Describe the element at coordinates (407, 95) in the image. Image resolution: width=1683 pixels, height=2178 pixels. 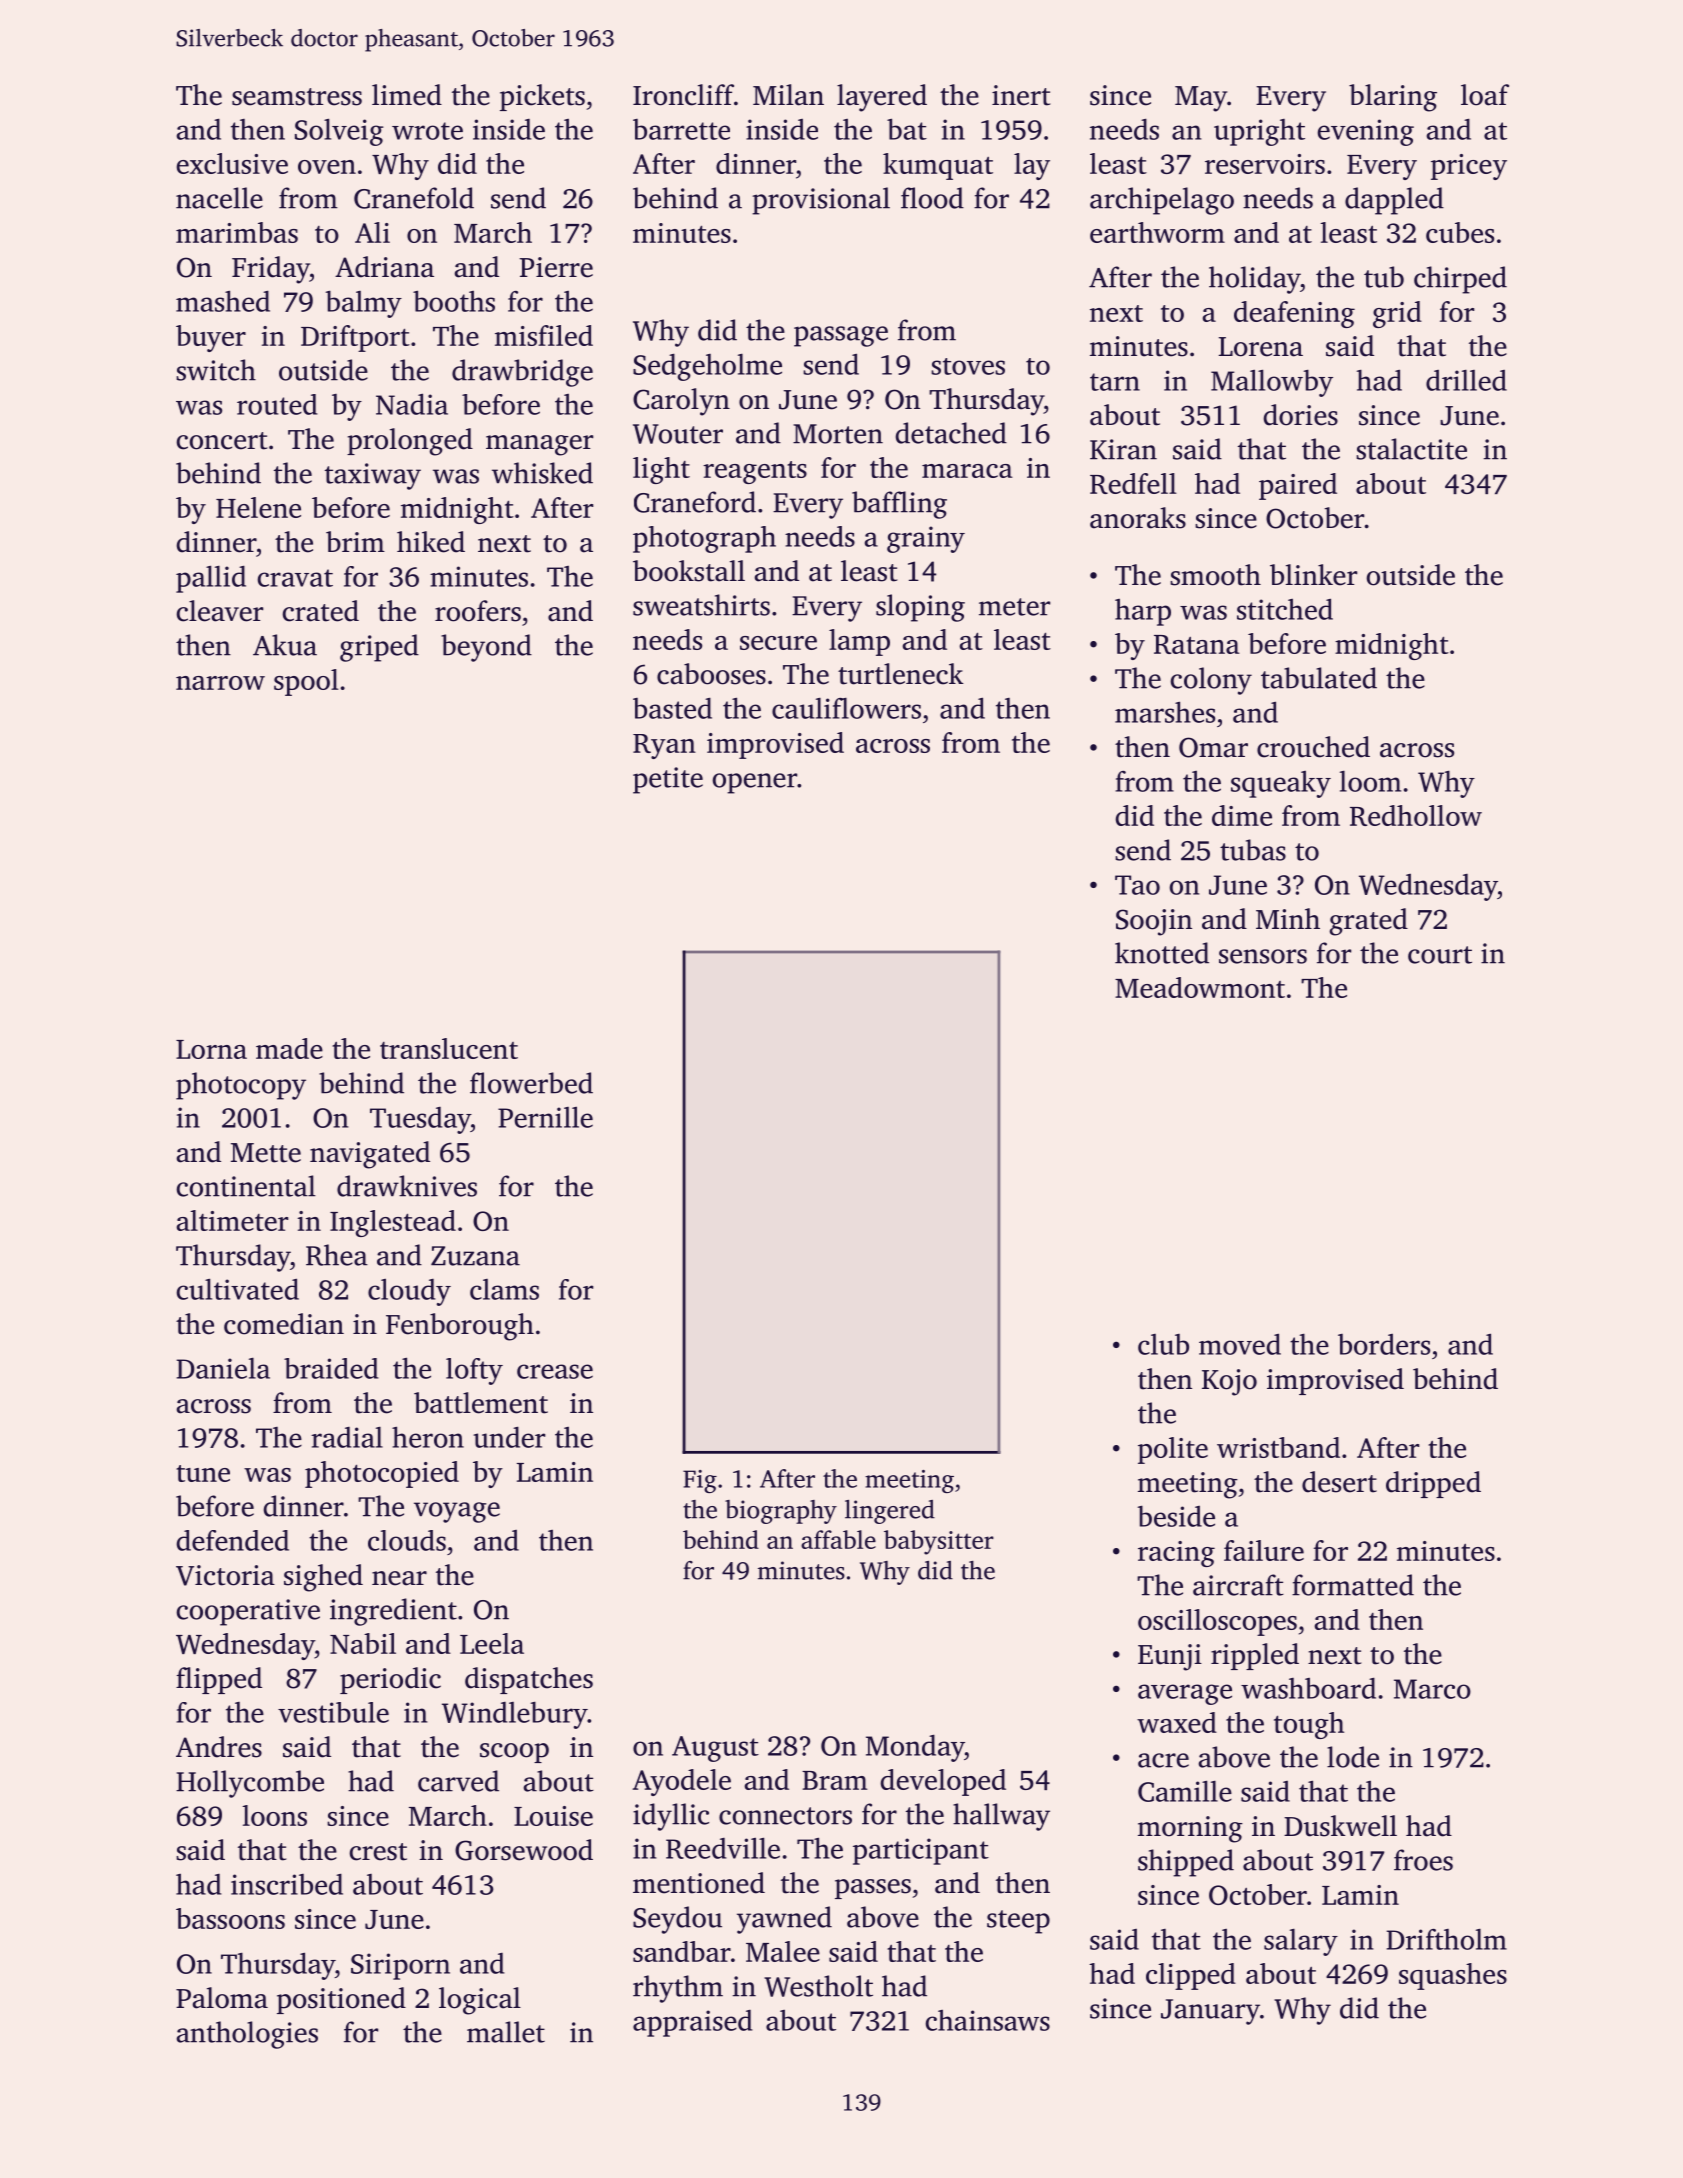
I see `limed` at that location.
